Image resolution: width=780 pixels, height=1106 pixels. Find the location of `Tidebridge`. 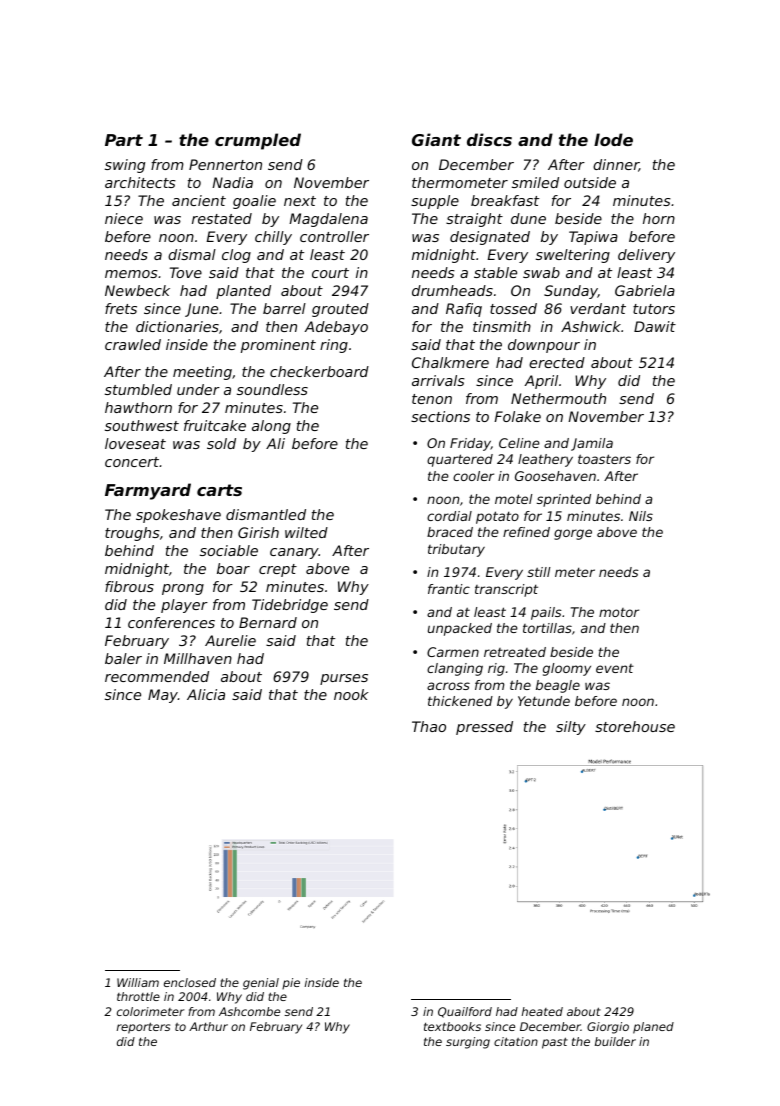

Tidebridge is located at coordinates (290, 606).
